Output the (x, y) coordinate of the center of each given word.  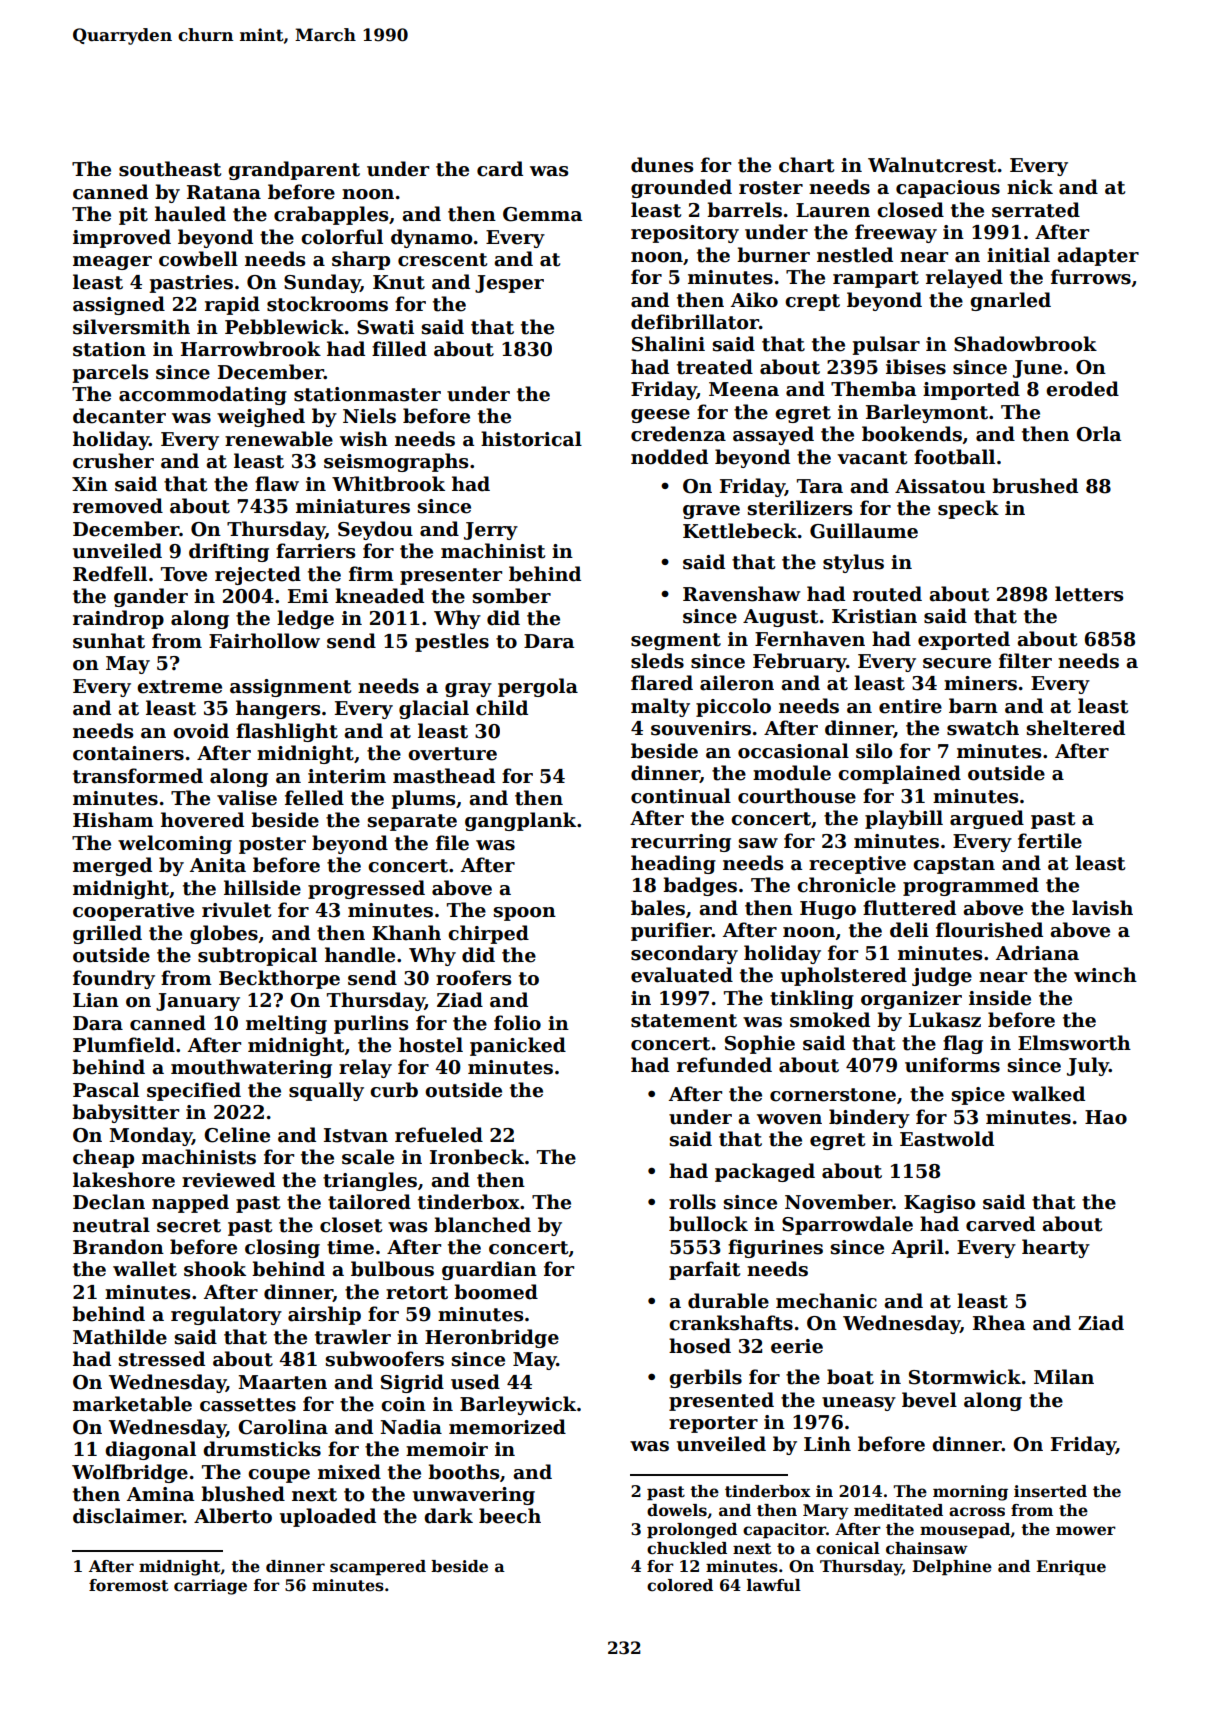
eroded (1082, 389)
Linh (827, 1443)
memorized (507, 1427)
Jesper (509, 284)
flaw (277, 484)
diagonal (150, 1450)
